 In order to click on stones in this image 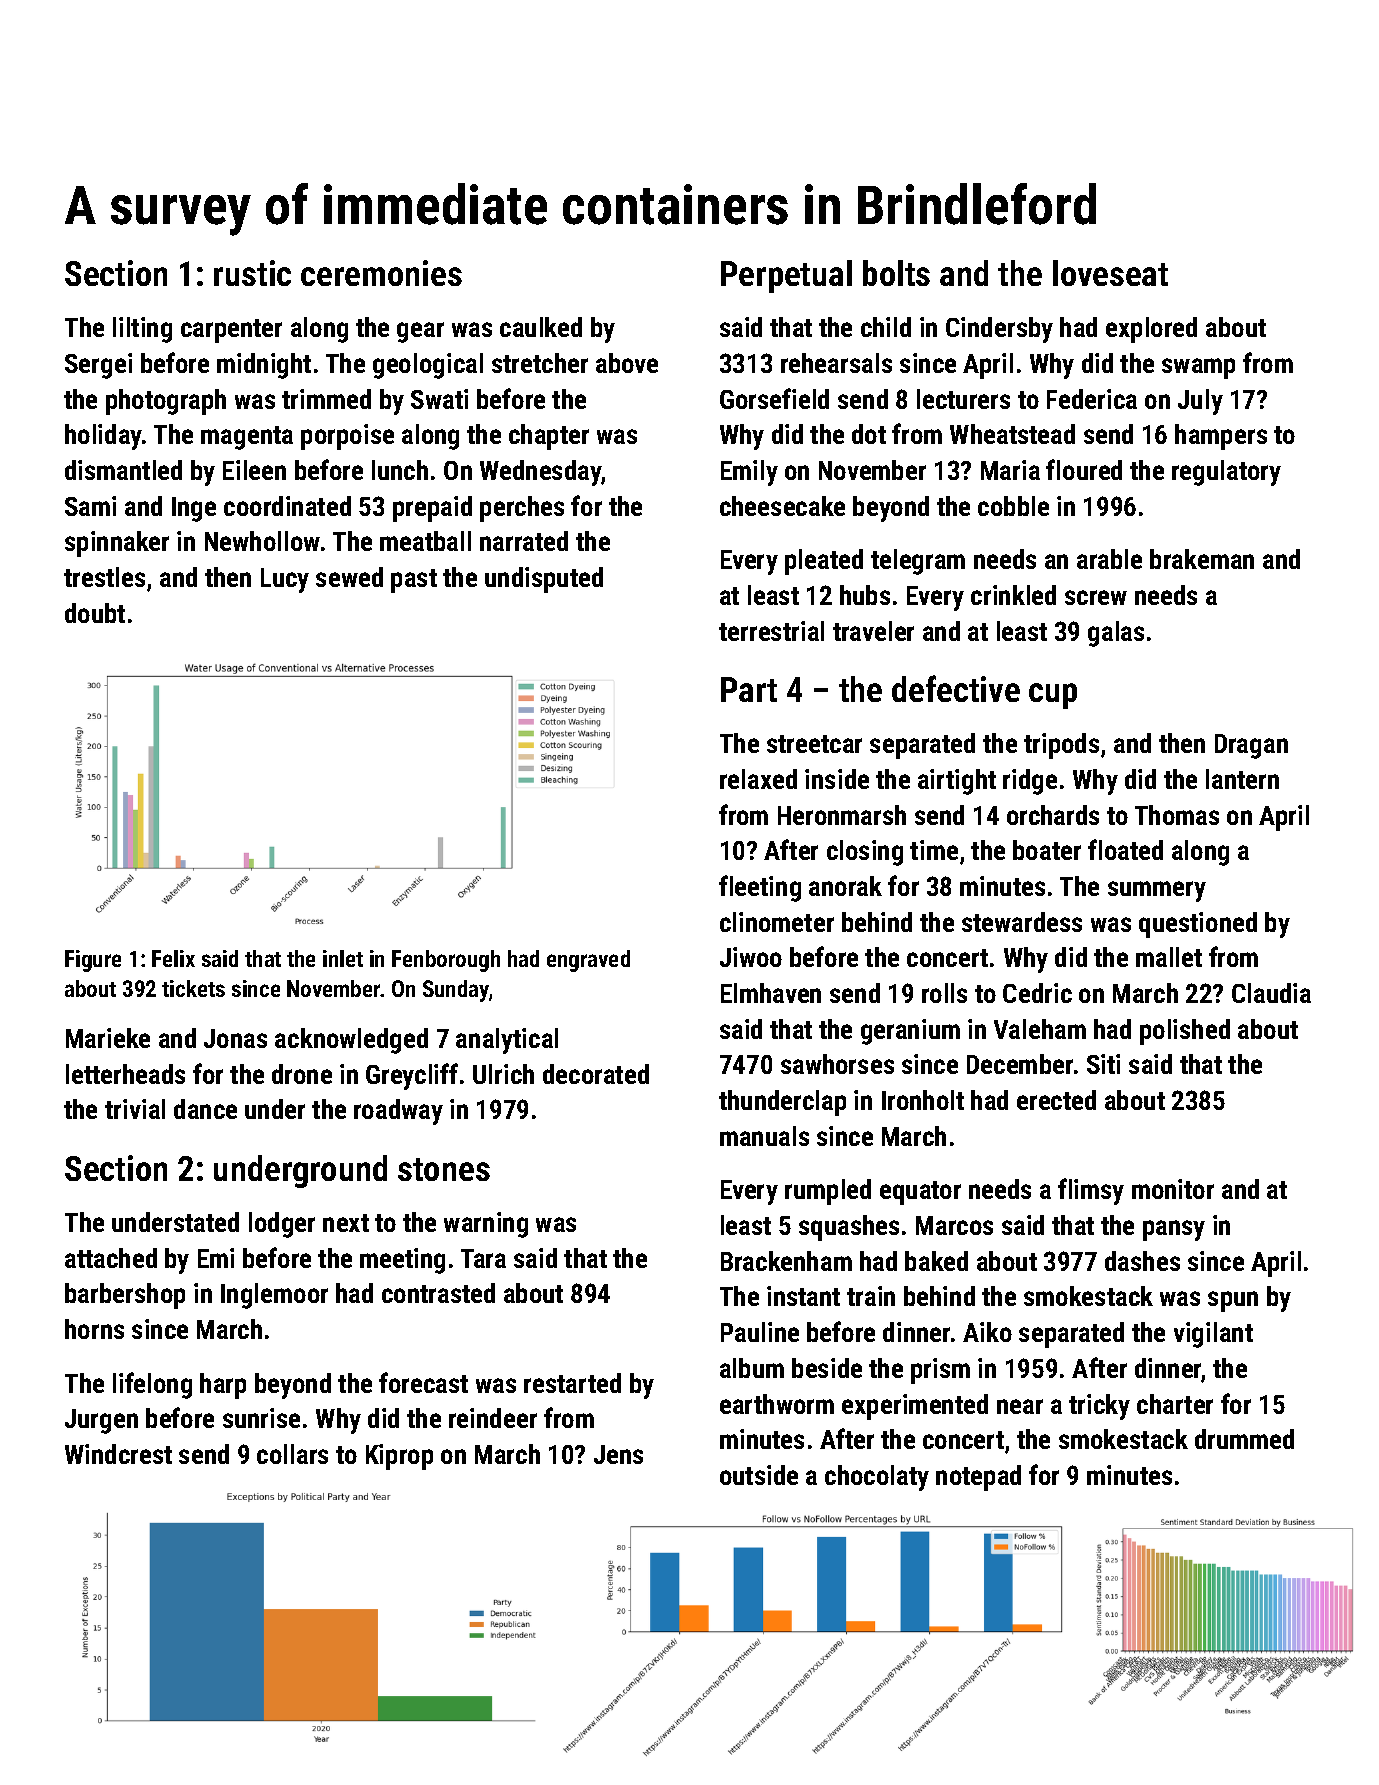, I will do `click(444, 1169)`.
